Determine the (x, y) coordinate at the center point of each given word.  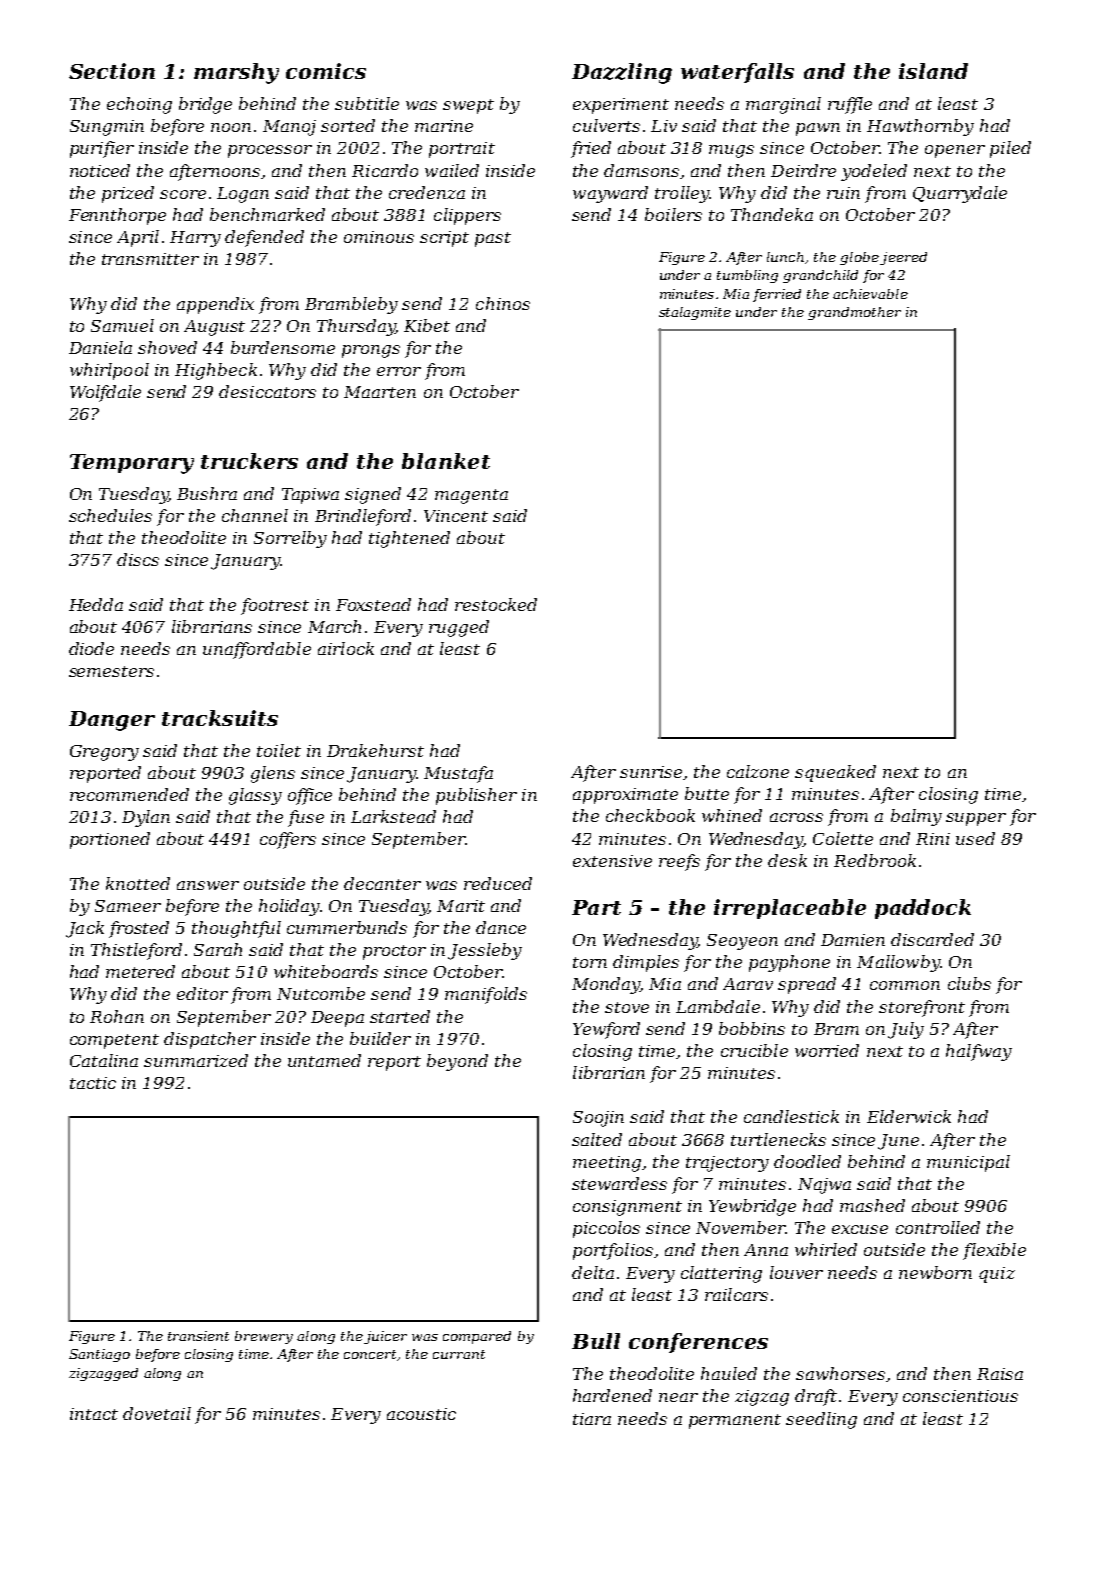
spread (807, 985)
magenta (471, 496)
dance (501, 927)
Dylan (146, 818)
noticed (100, 170)
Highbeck (216, 371)
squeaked (835, 773)
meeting (607, 1164)
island (933, 71)
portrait (462, 150)
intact (94, 1414)
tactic (93, 1083)
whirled (826, 1249)
